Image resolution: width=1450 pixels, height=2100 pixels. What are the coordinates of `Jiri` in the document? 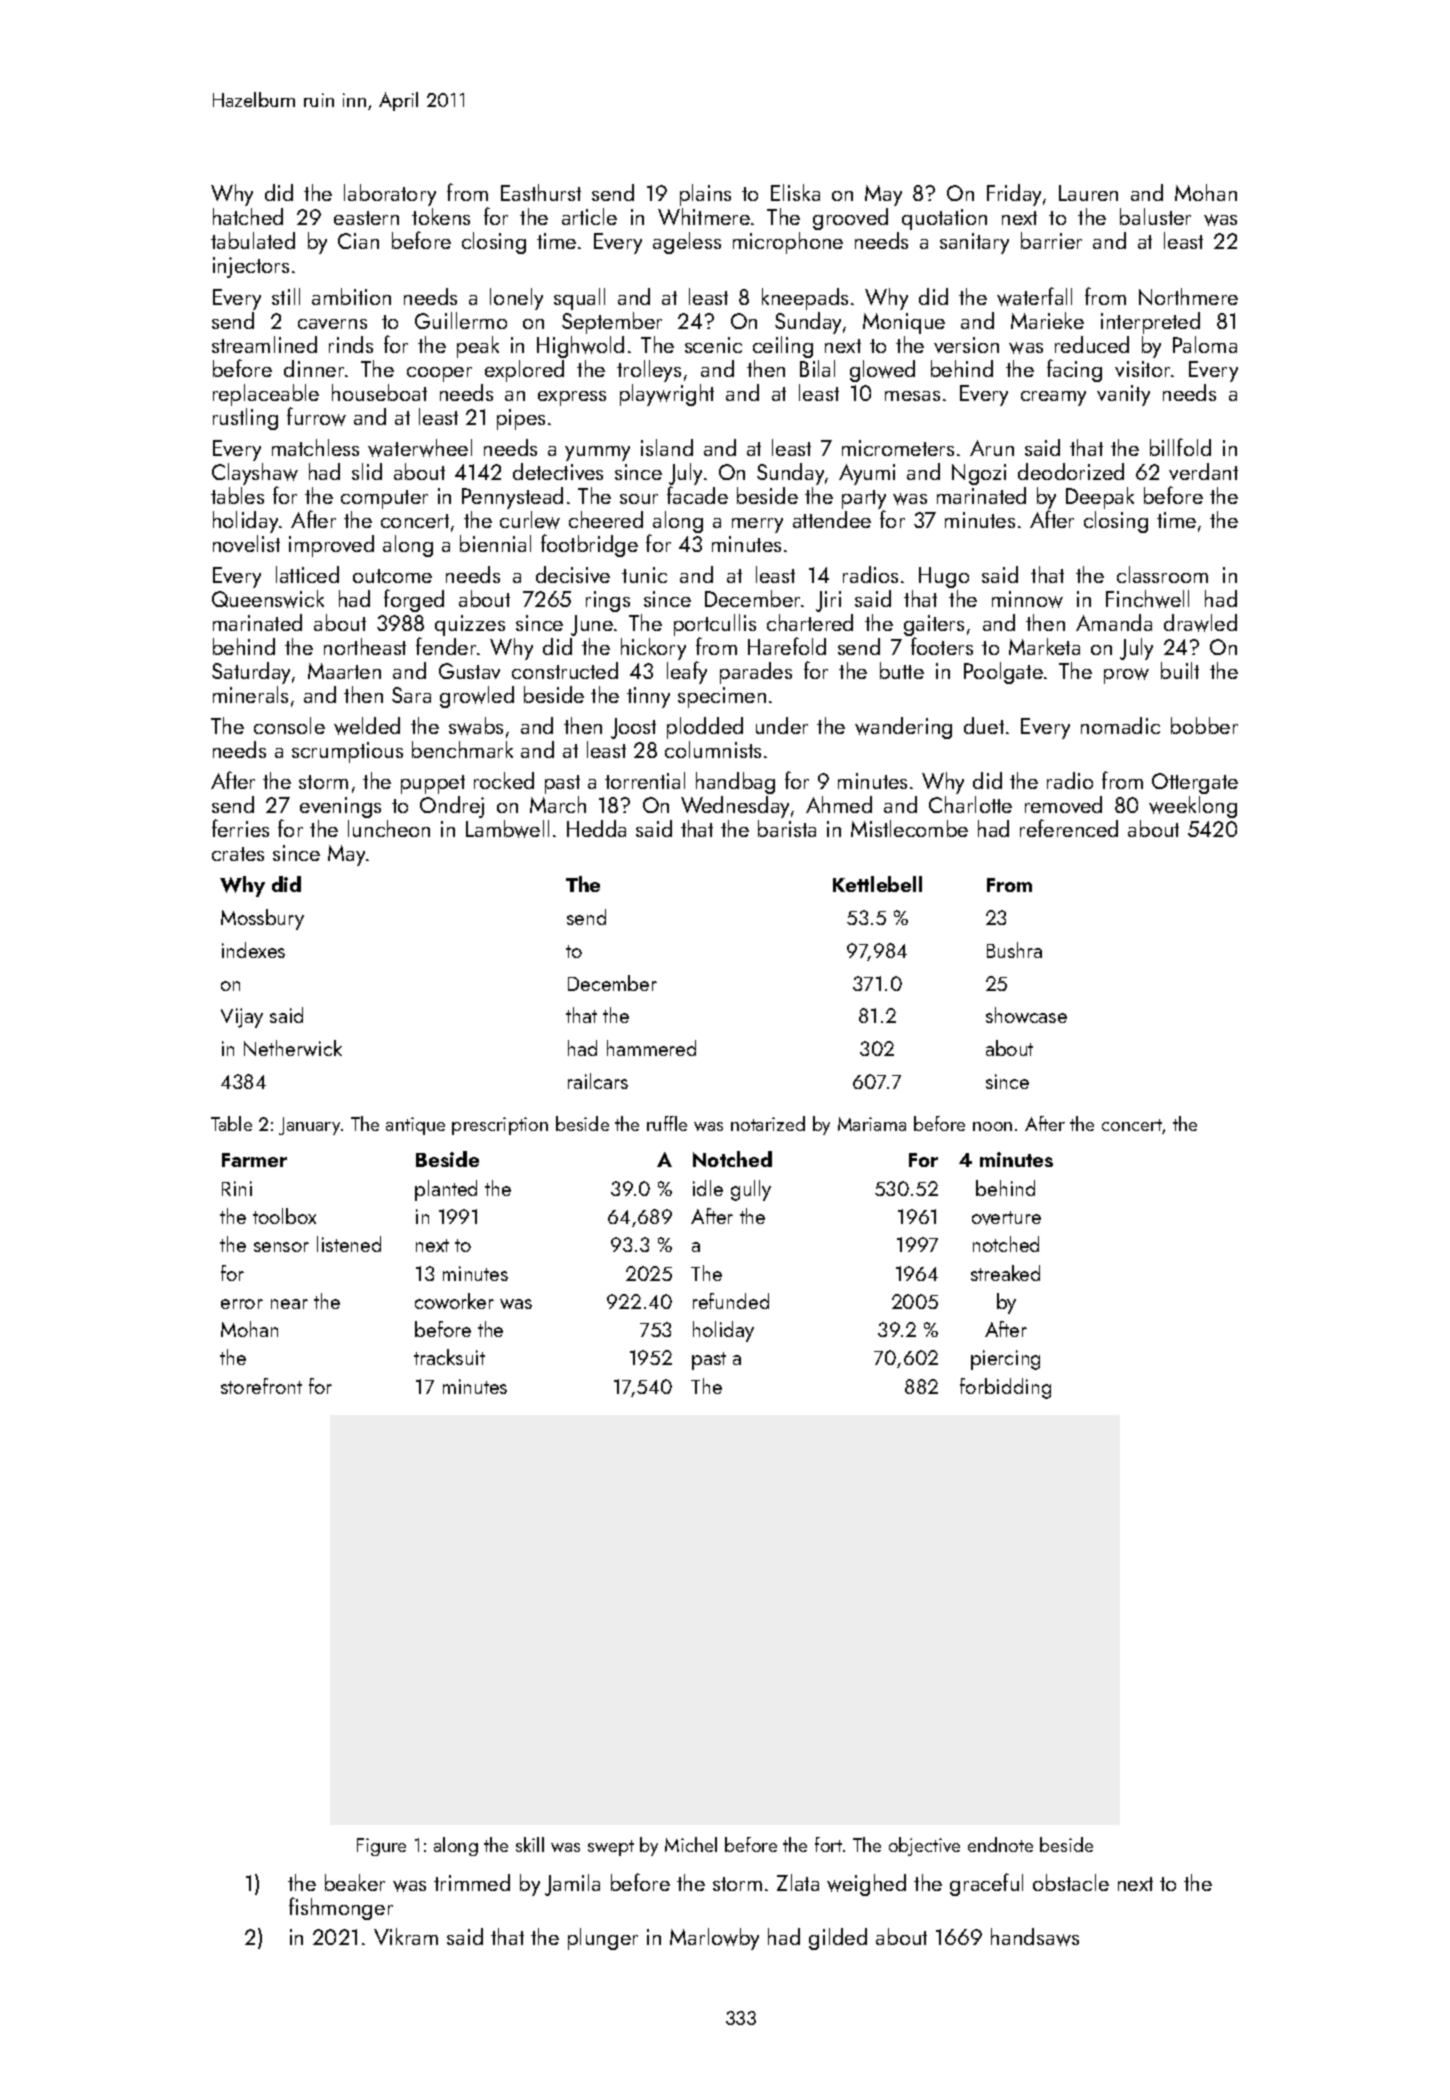 It's located at (828, 601).
